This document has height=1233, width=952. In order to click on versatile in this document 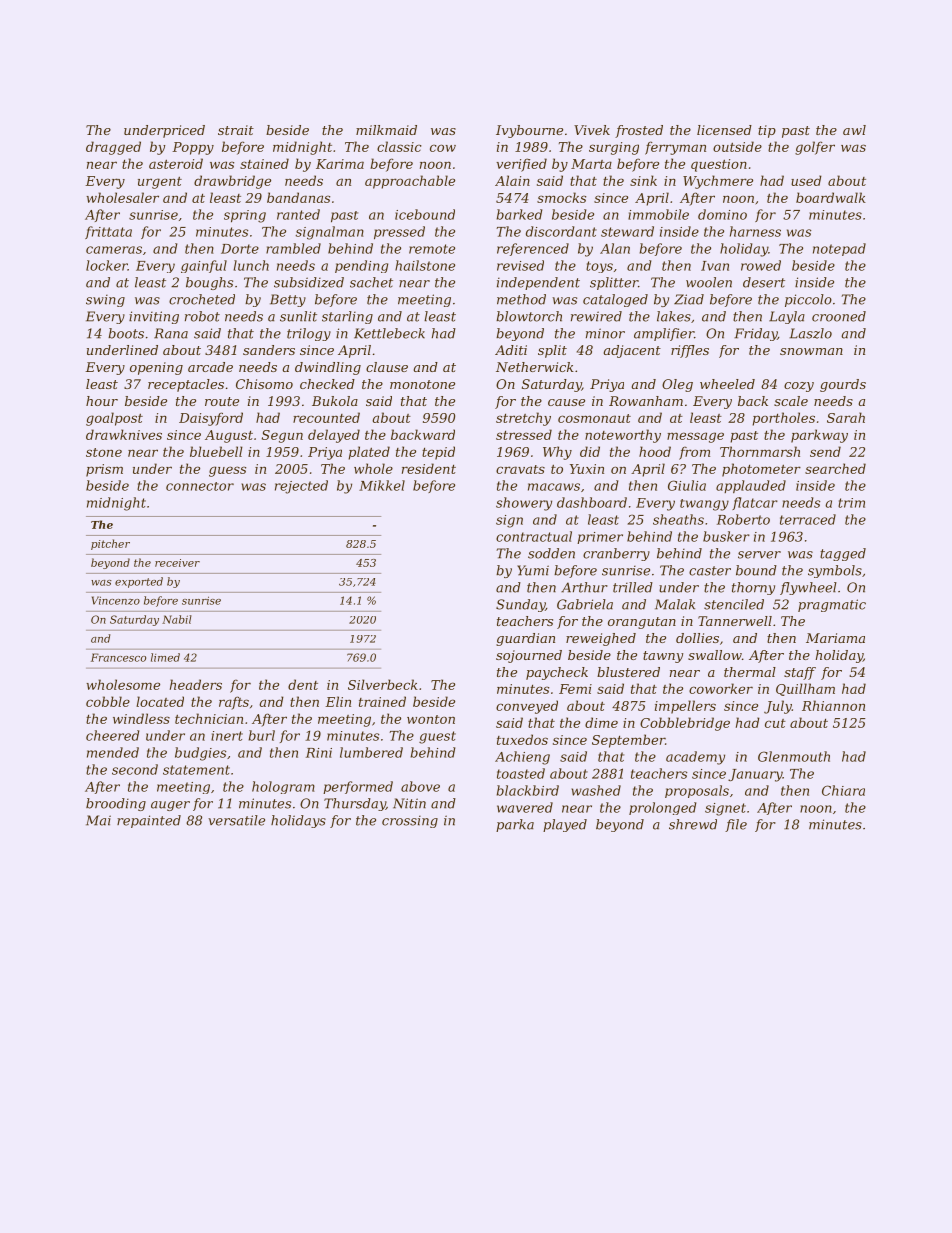, I will do `click(236, 820)`.
